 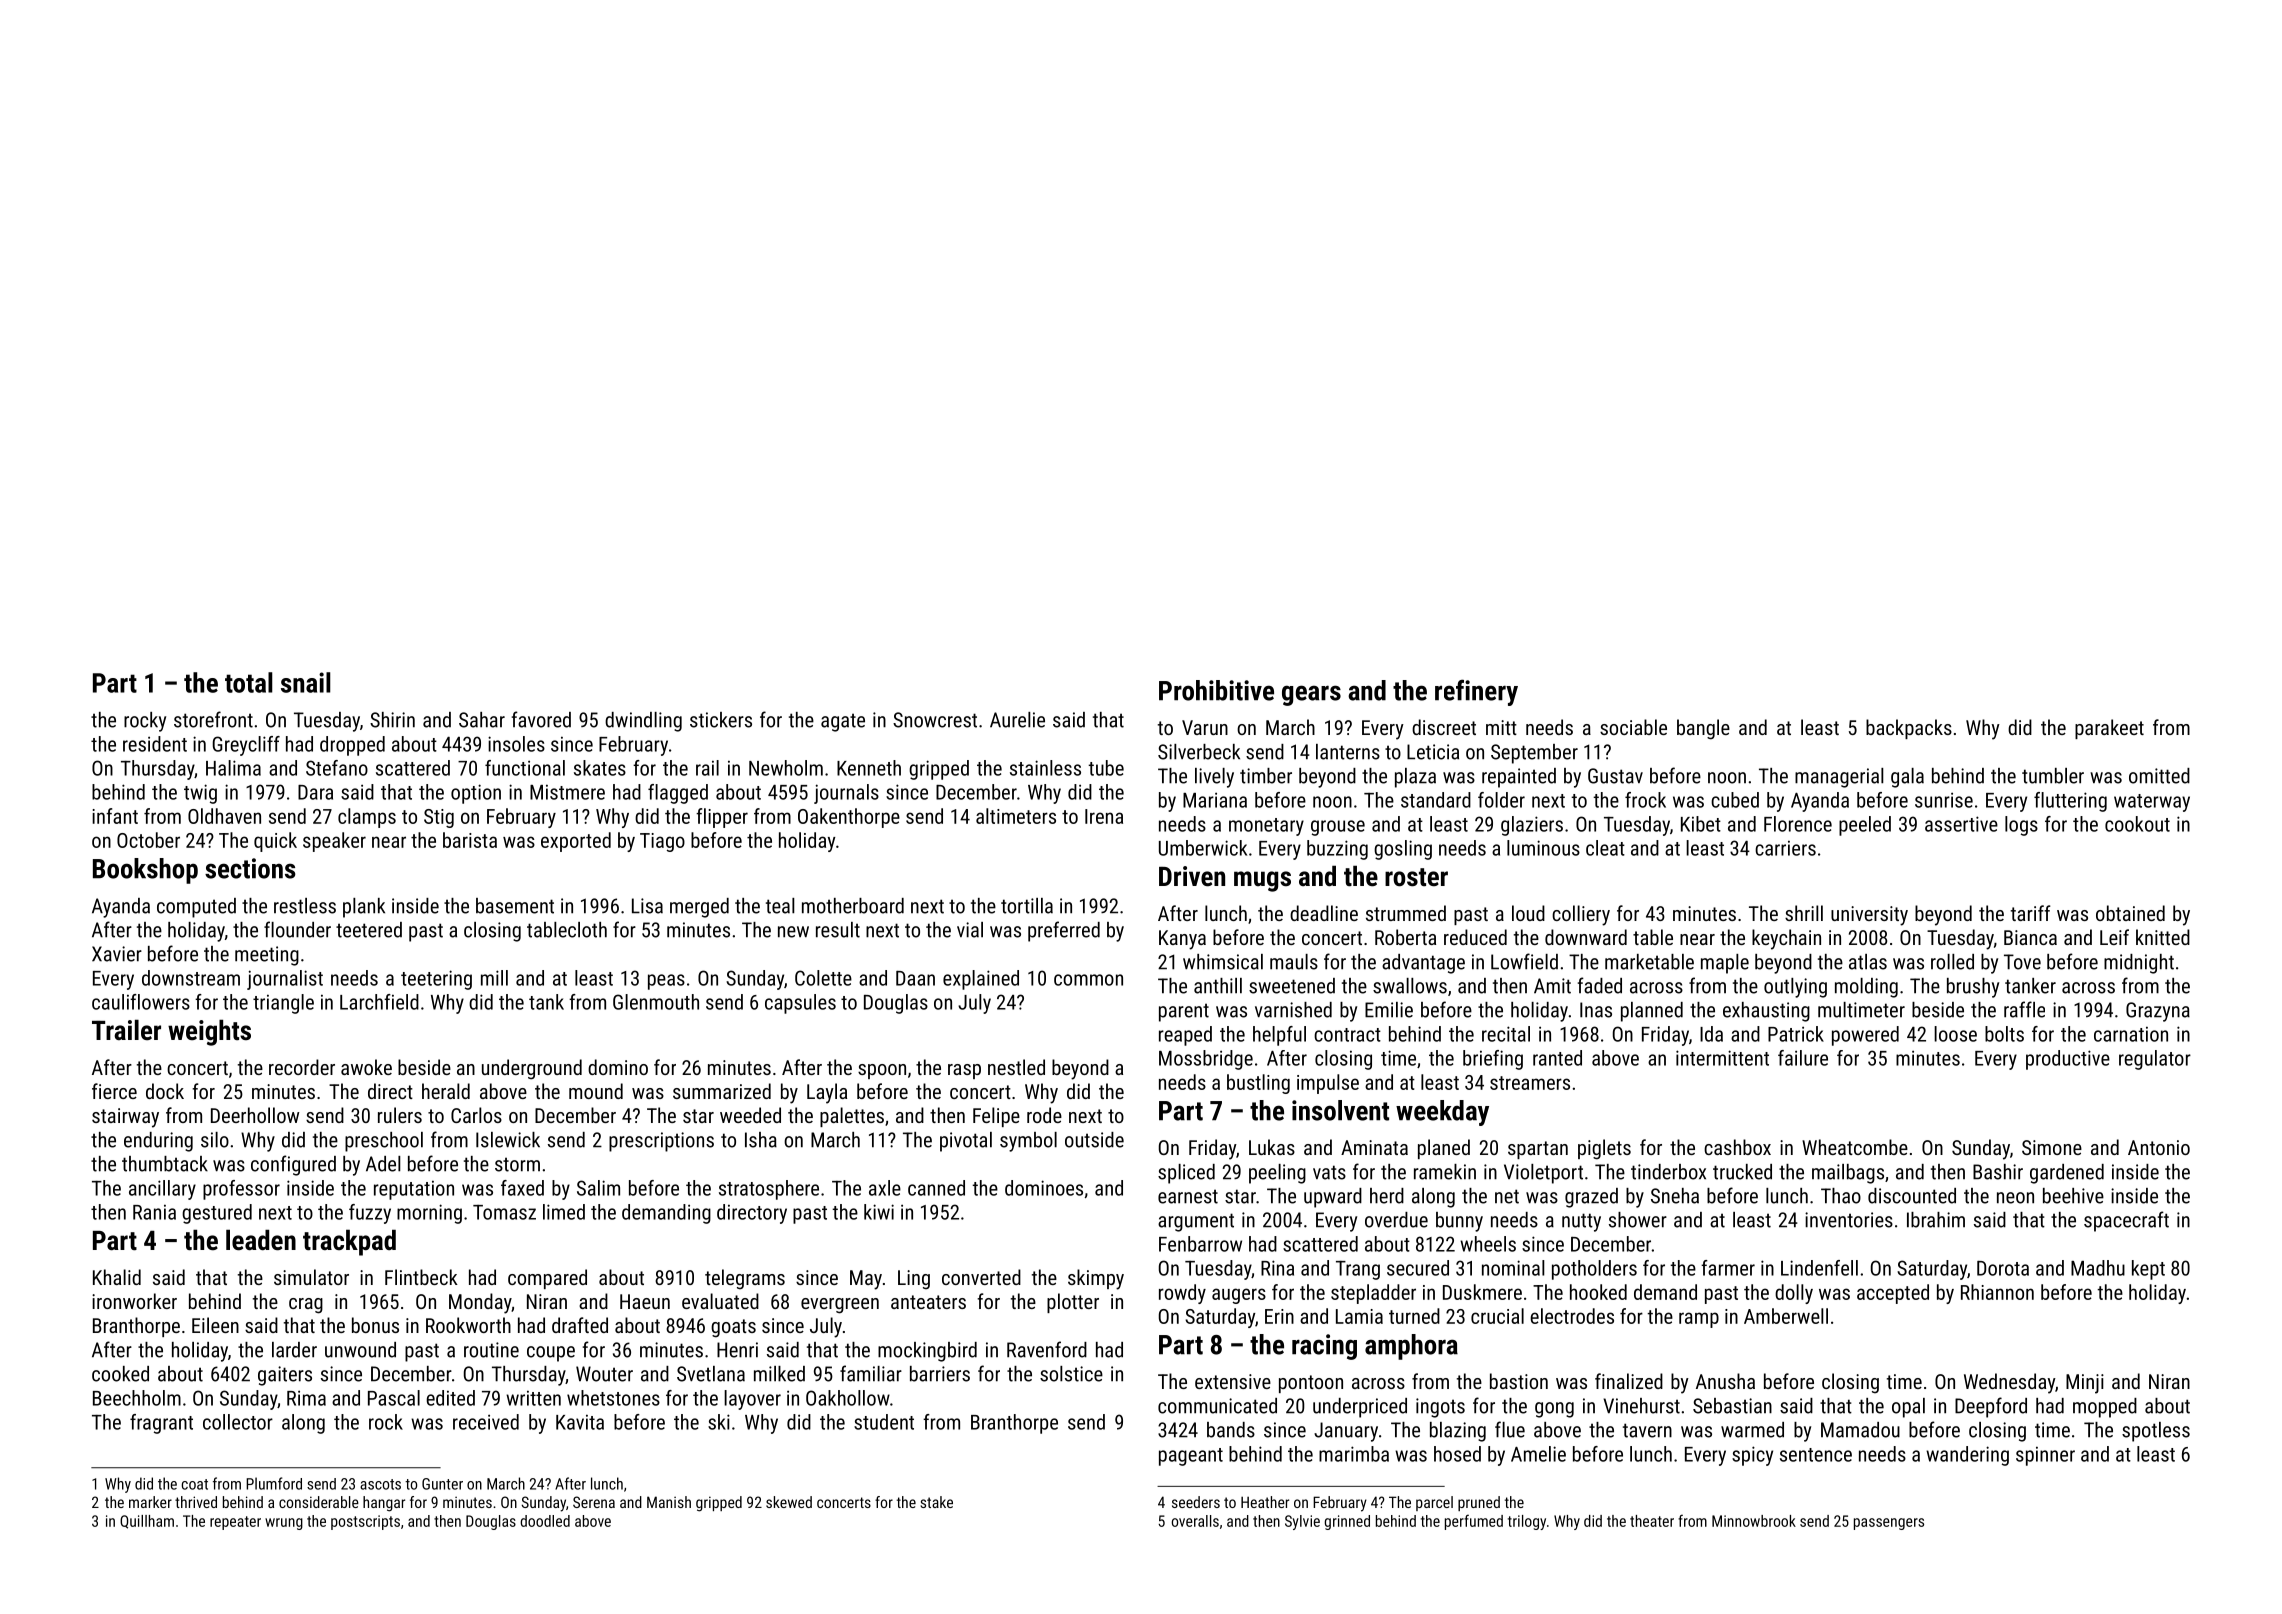 What do you see at coordinates (249, 682) in the image?
I see `total` at bounding box center [249, 682].
